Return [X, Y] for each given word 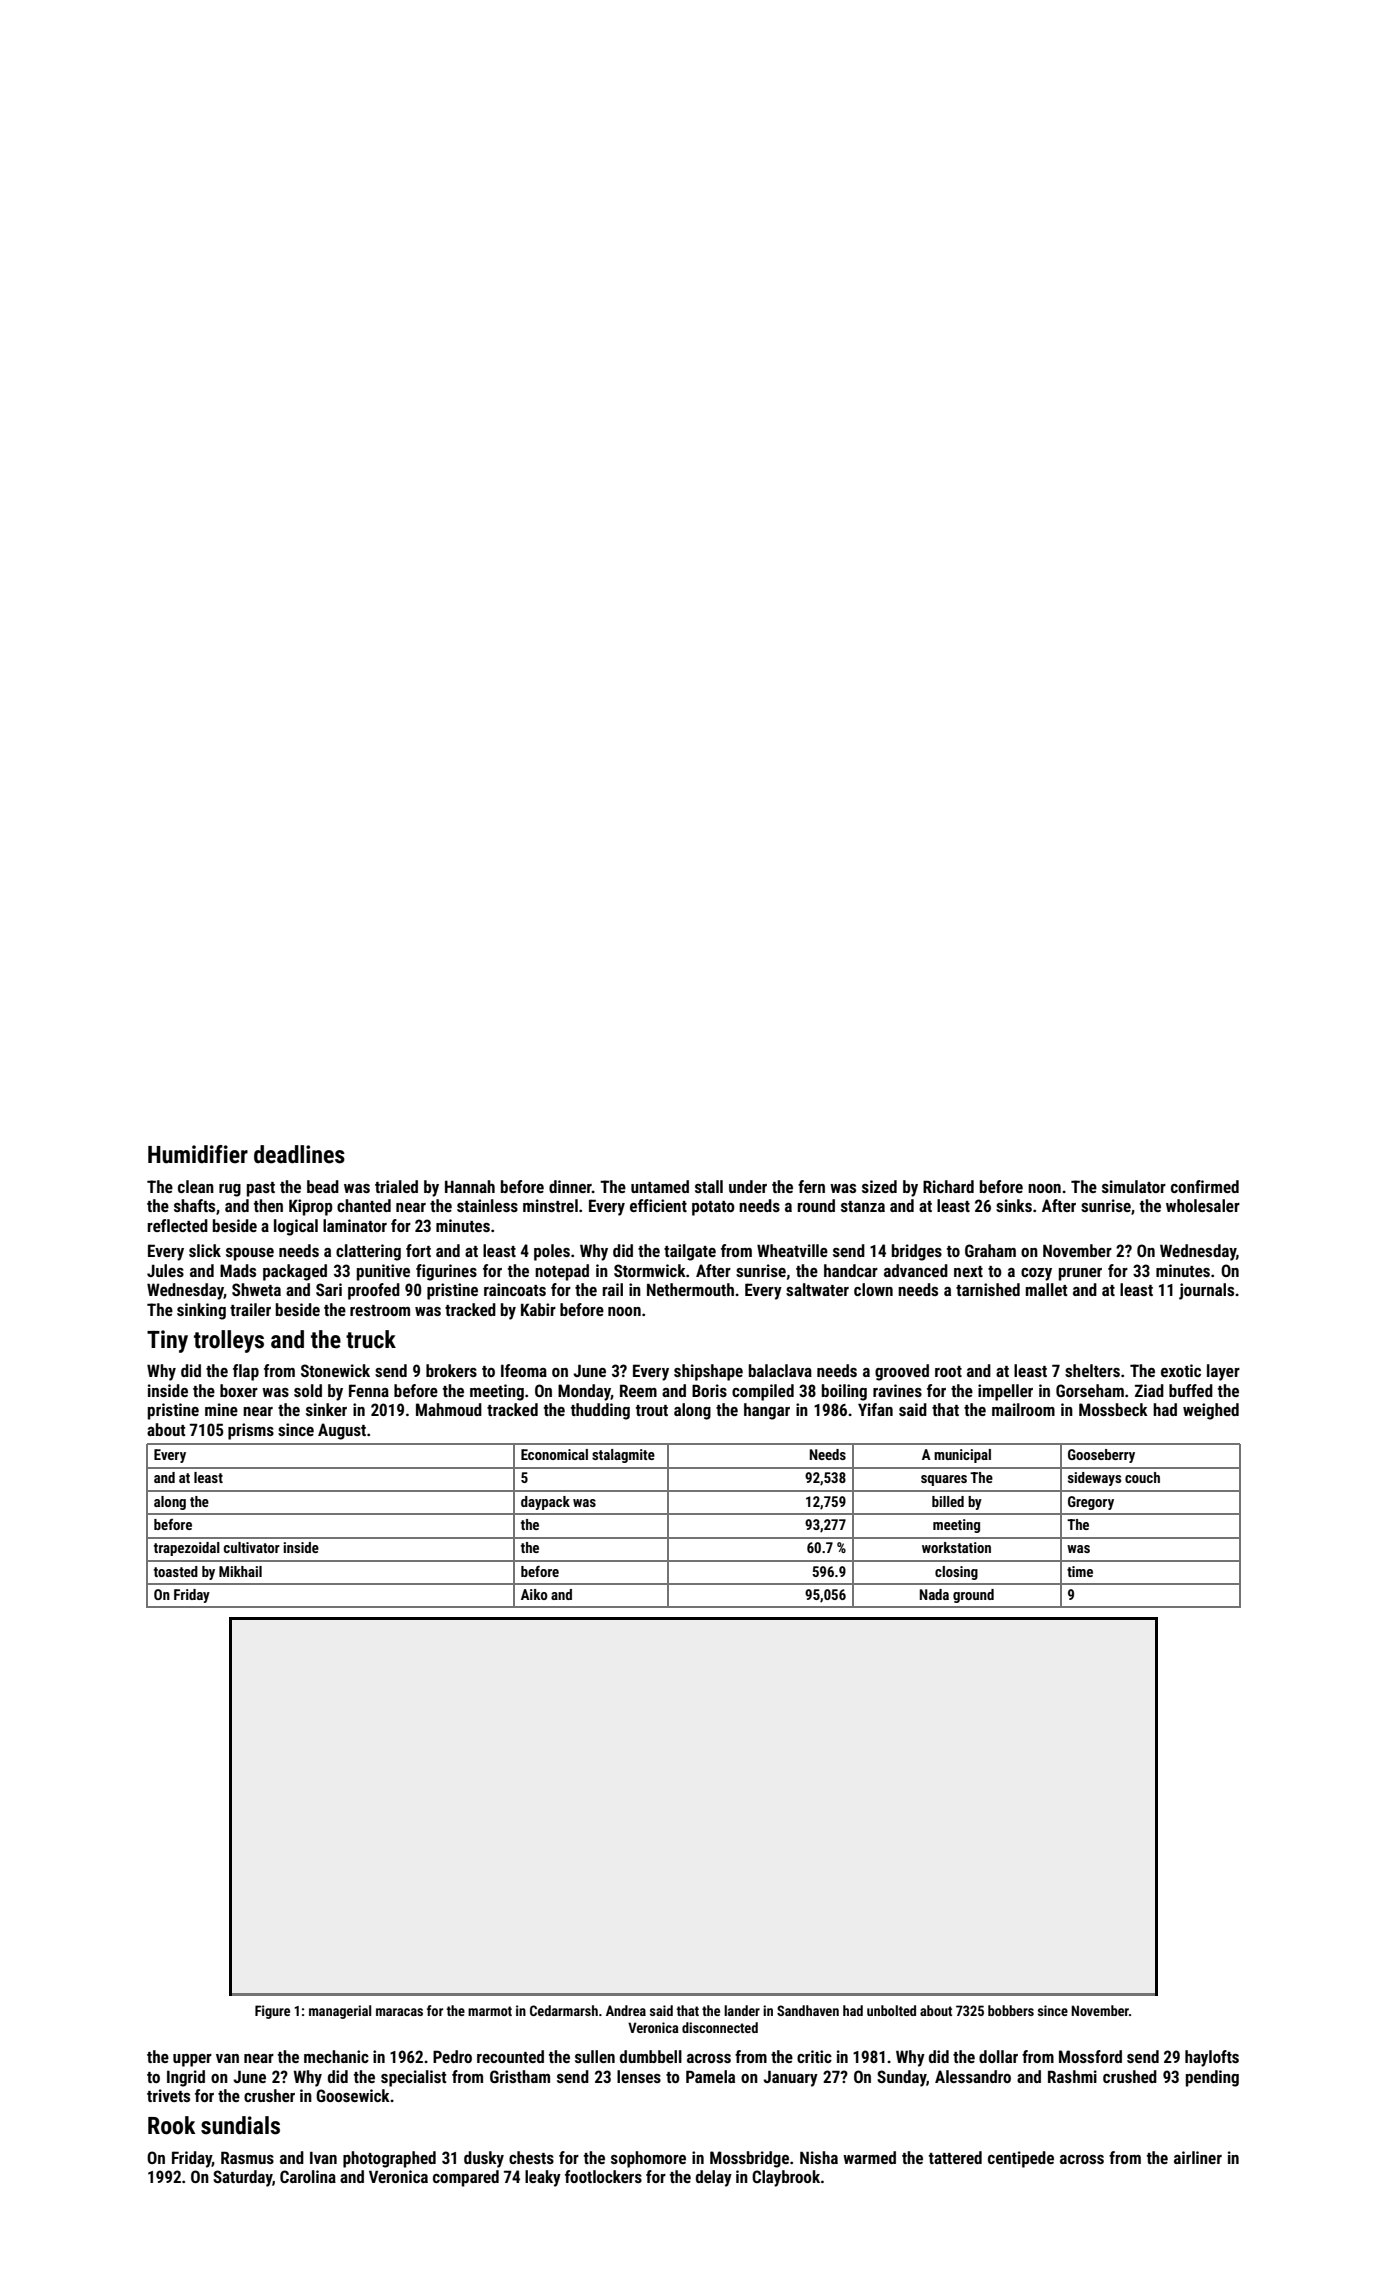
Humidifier [198, 1154]
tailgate [690, 1252]
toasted [176, 1571]
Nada [934, 1594]
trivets [168, 2095]
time [1080, 1571]
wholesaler [1203, 1205]
